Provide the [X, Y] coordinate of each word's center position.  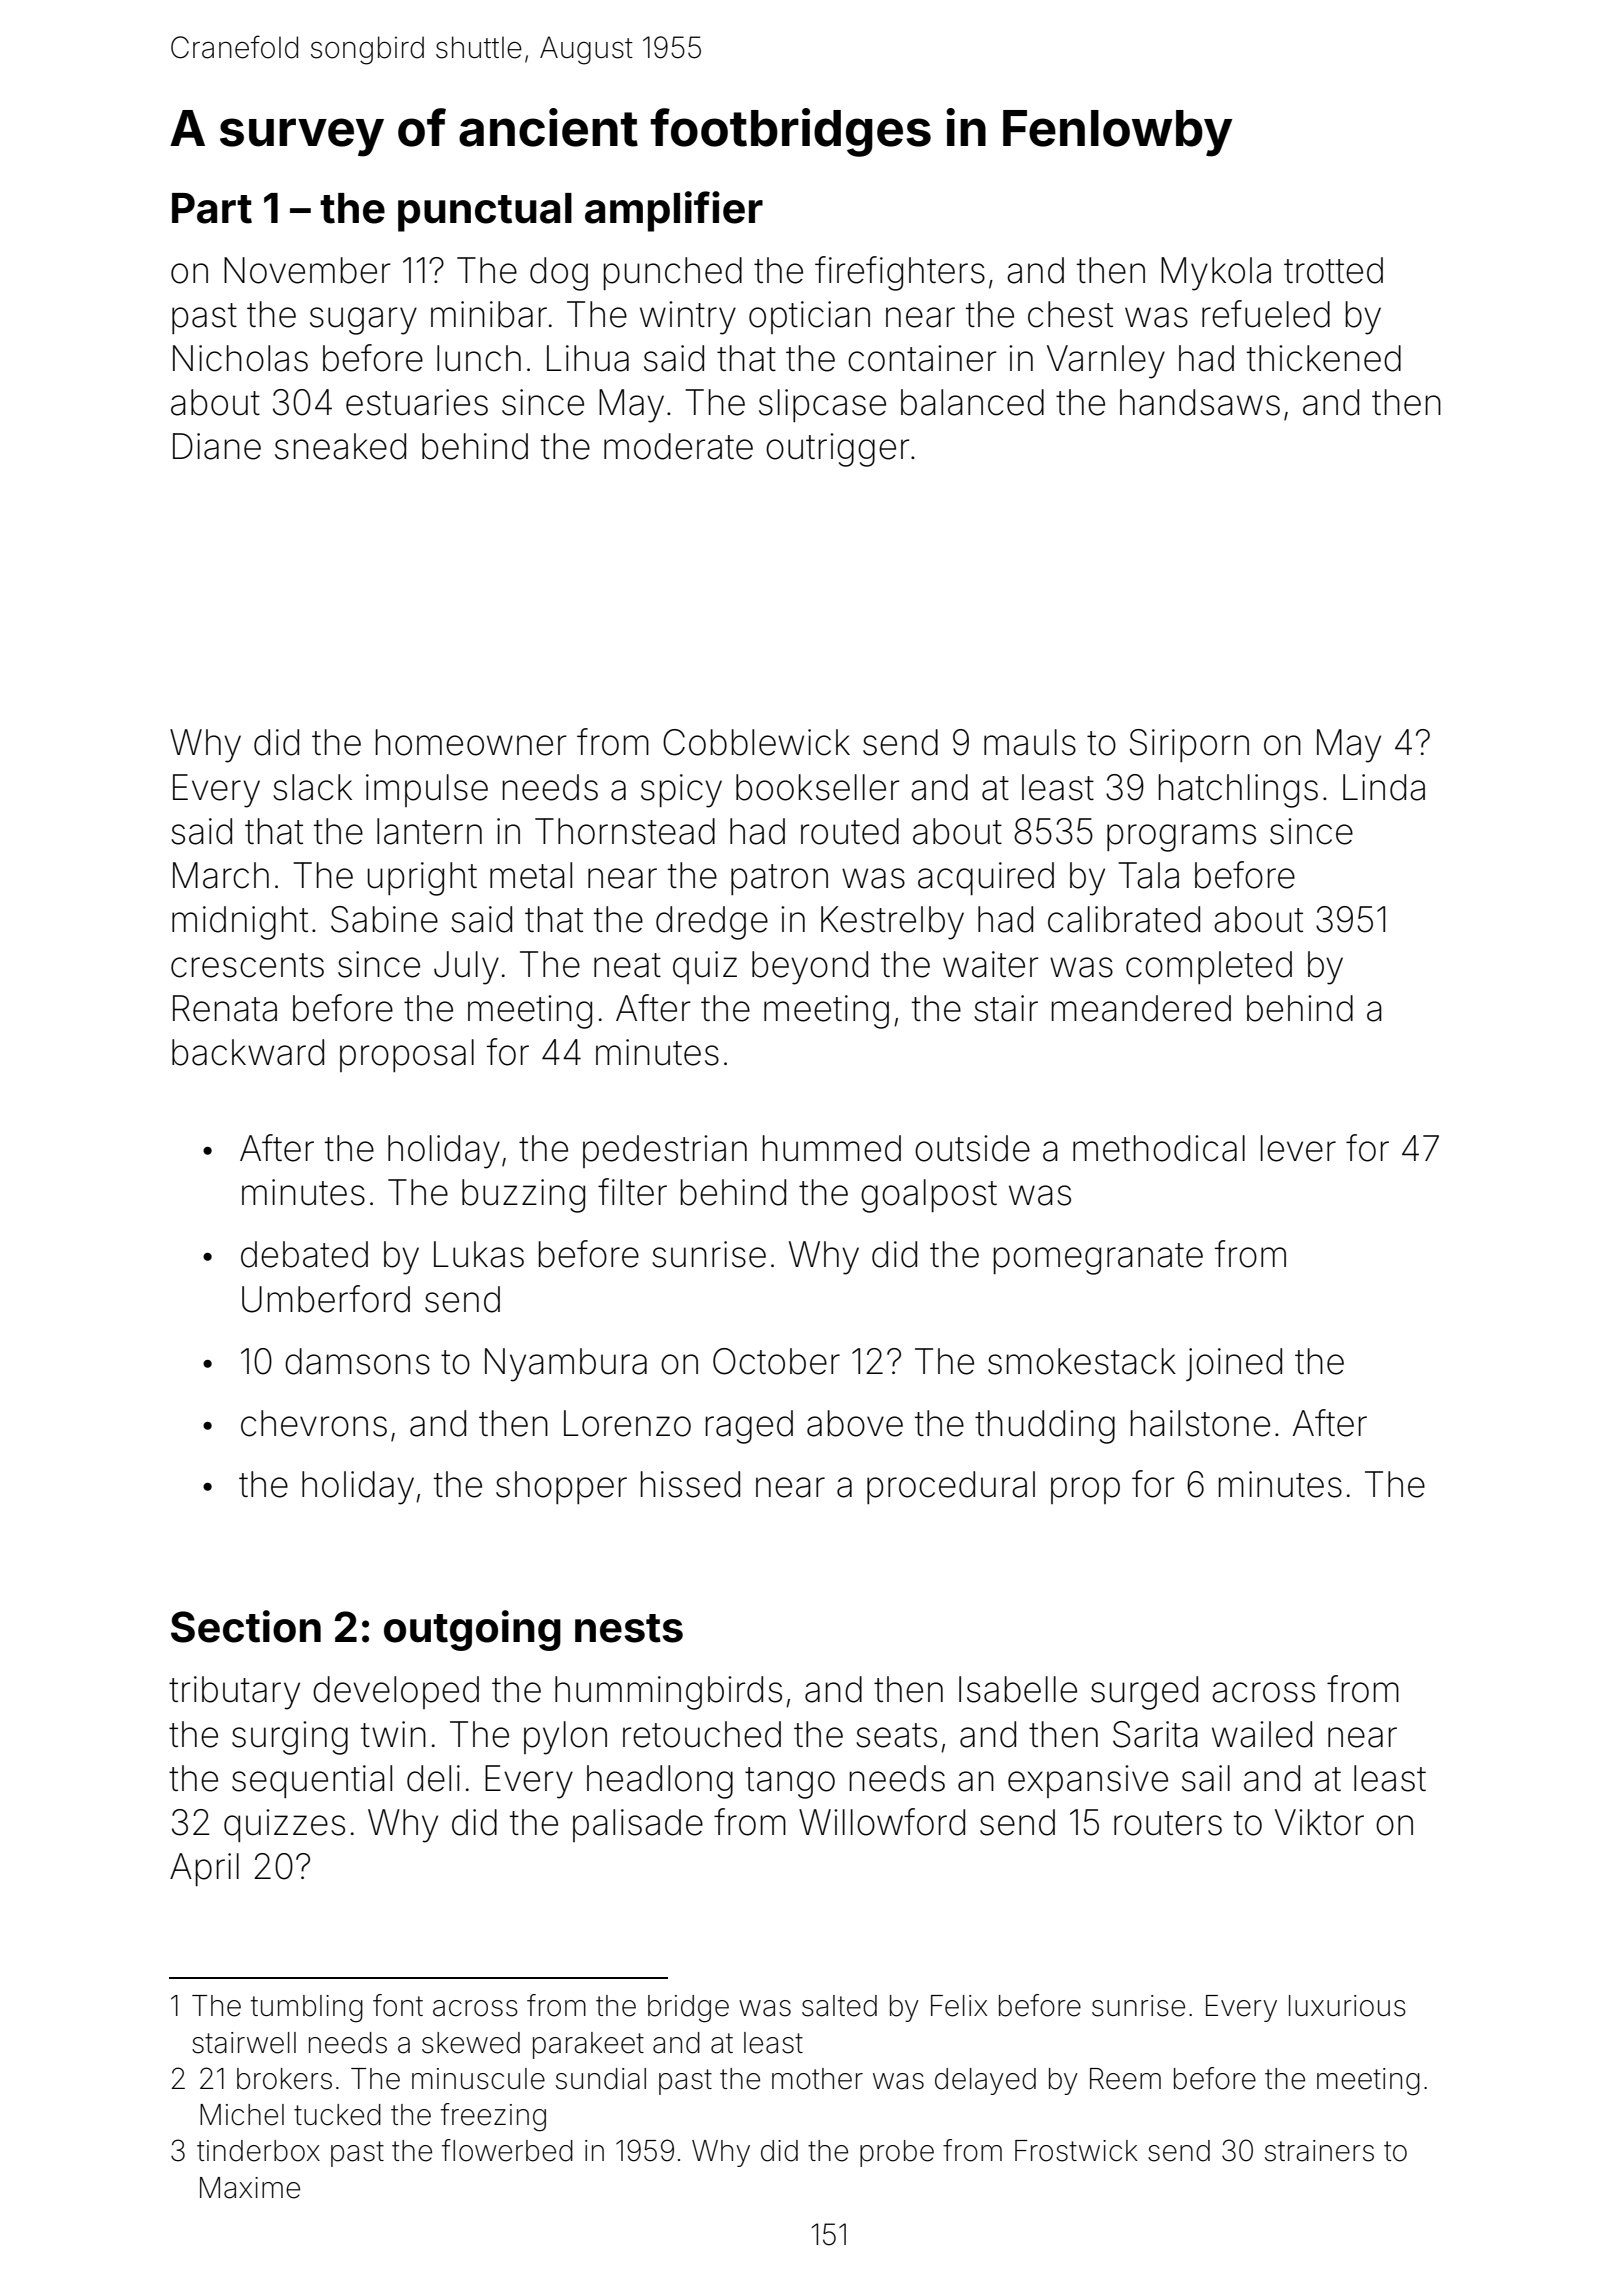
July [466, 968]
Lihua [588, 358]
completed [1209, 967]
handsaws [1200, 402]
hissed [690, 1484]
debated [304, 1254]
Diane [217, 446]
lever [1298, 1148]
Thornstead [625, 831]
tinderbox [258, 2151]
